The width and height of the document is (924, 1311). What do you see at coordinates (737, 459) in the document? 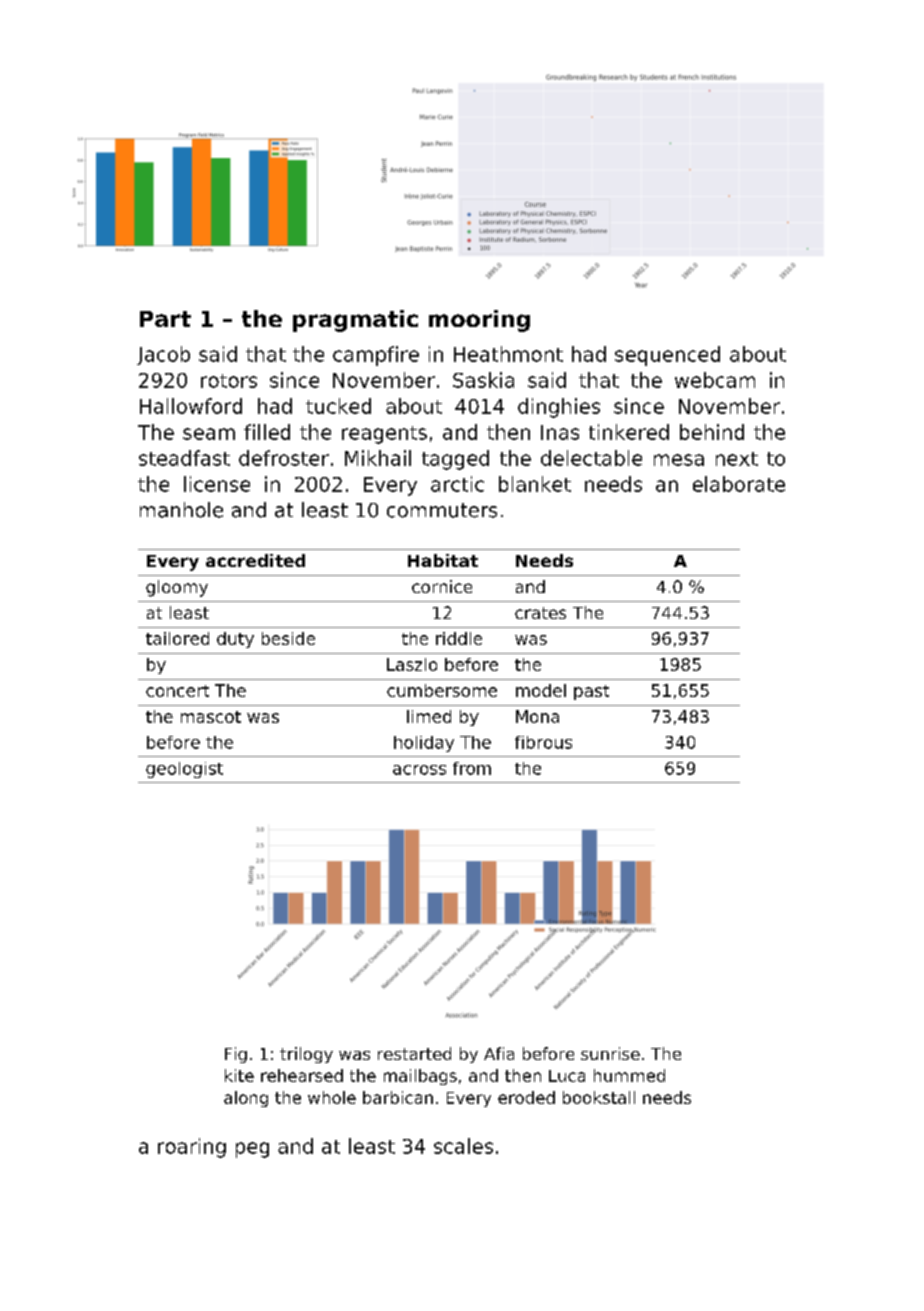
I see `next` at bounding box center [737, 459].
